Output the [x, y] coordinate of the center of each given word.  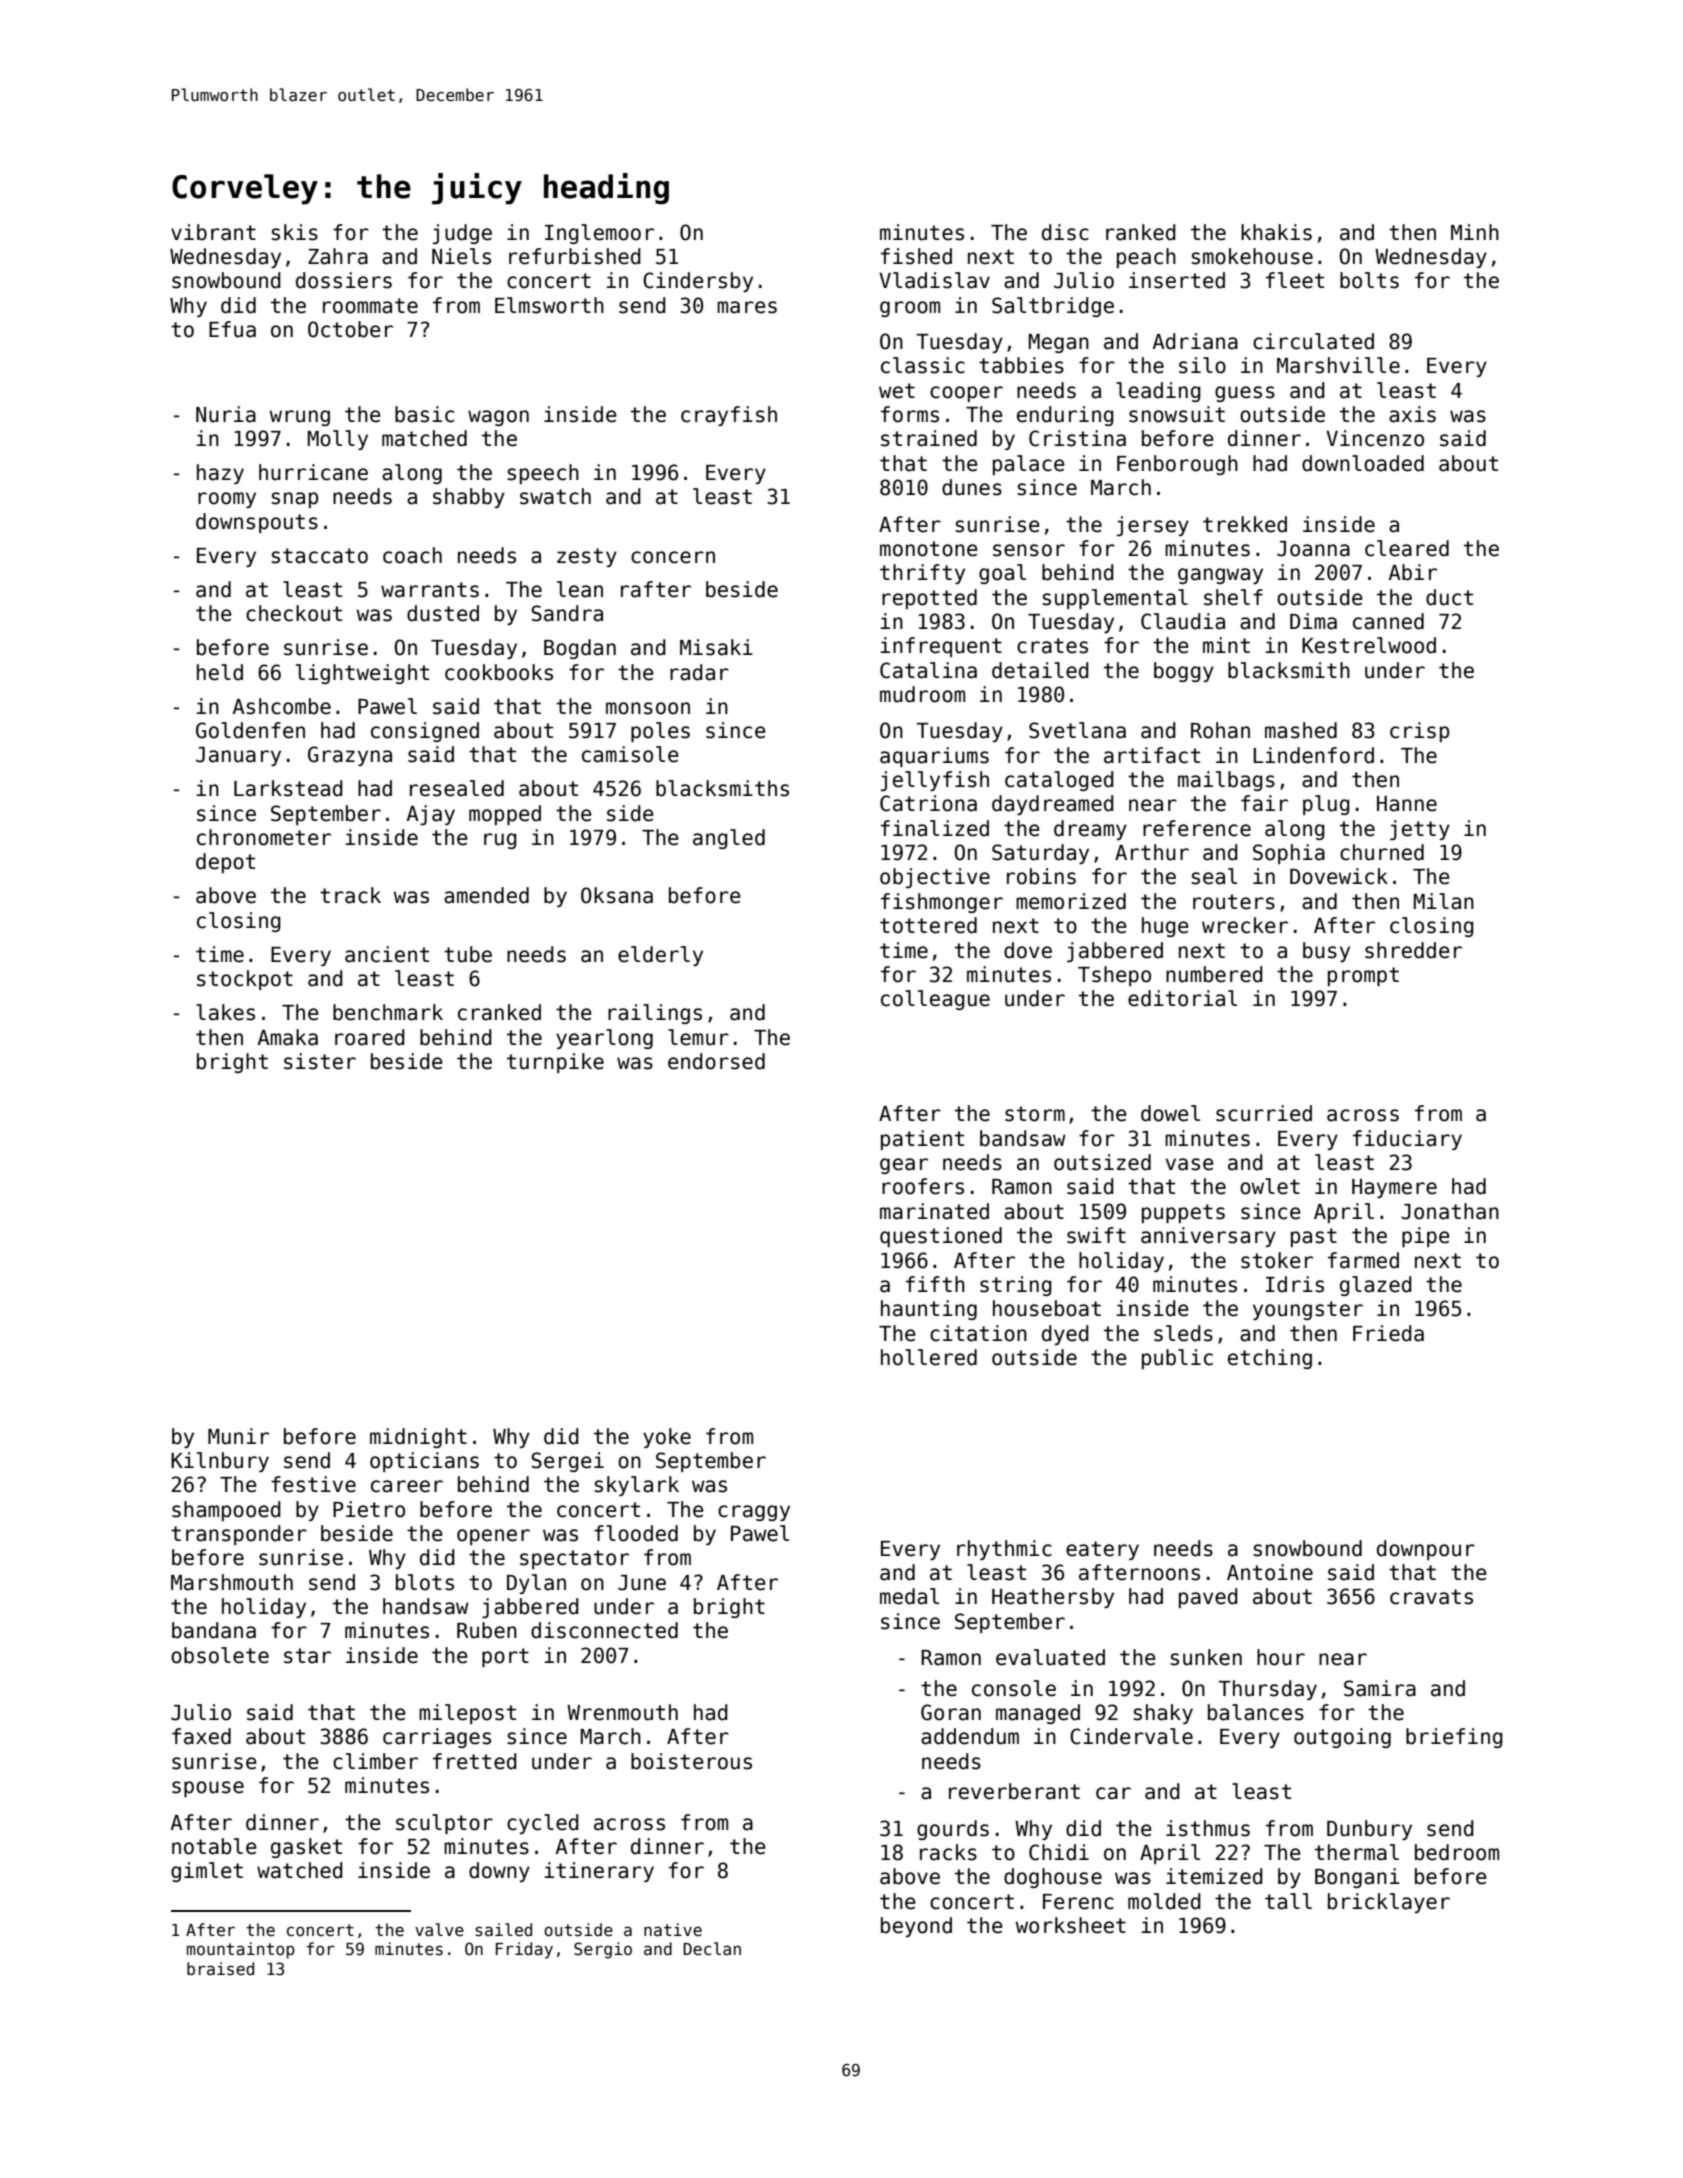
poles [660, 732]
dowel [1170, 1113]
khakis [1276, 232]
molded [1164, 1901]
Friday [524, 1950]
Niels [461, 256]
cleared [1407, 548]
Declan [712, 1949]
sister [320, 1061]
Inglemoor [599, 234]
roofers [923, 1186]
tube [468, 954]
